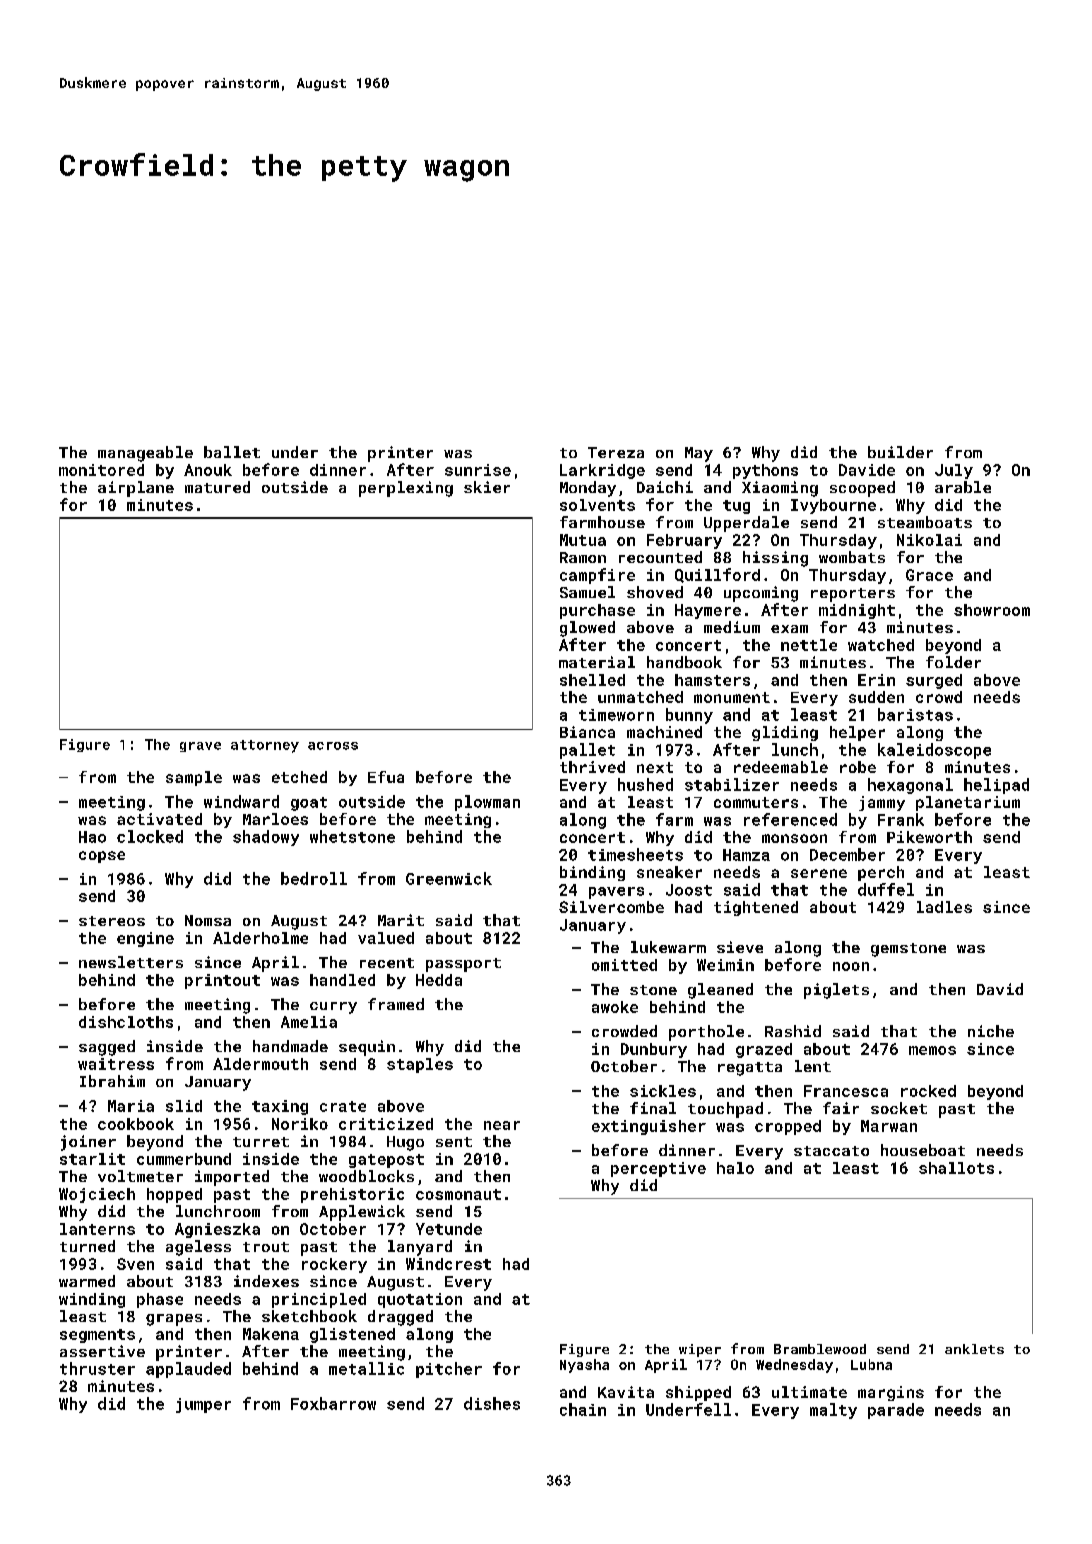 Image resolution: width=1092 pixels, height=1544 pixels. Describe the element at coordinates (492, 1403) in the image. I see `dishes` at that location.
